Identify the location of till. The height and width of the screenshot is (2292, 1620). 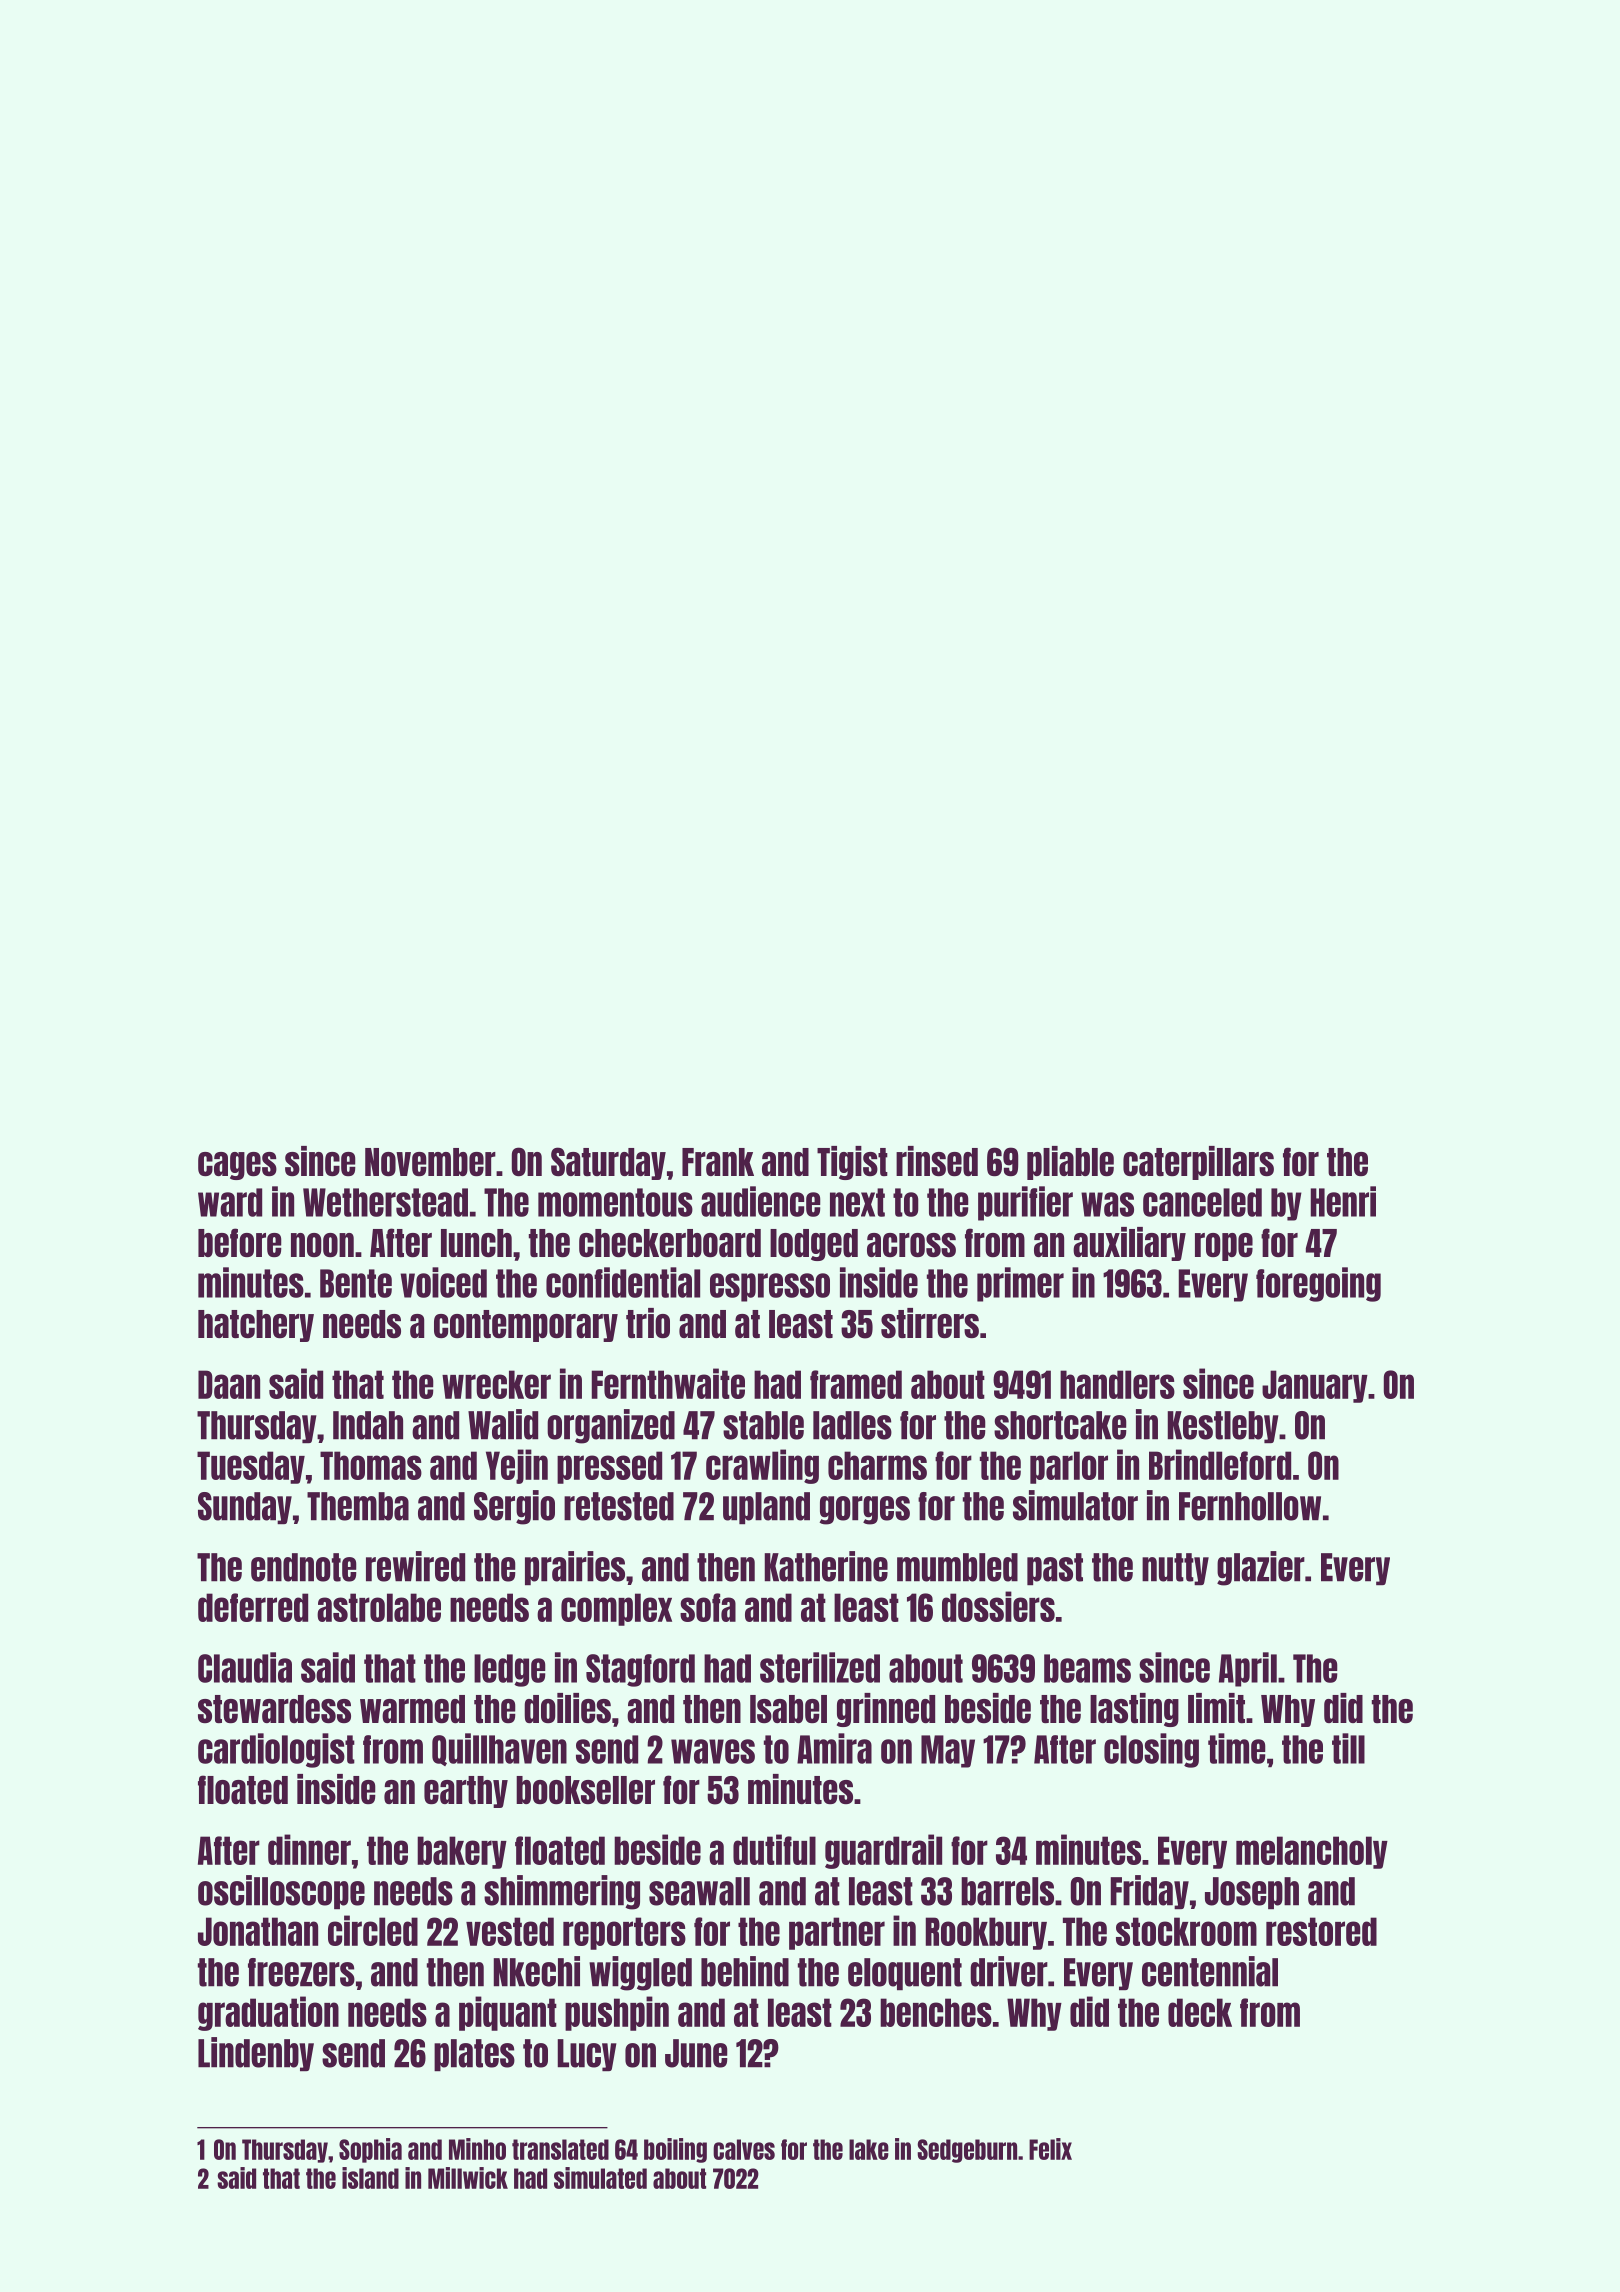
(1348, 1748).
